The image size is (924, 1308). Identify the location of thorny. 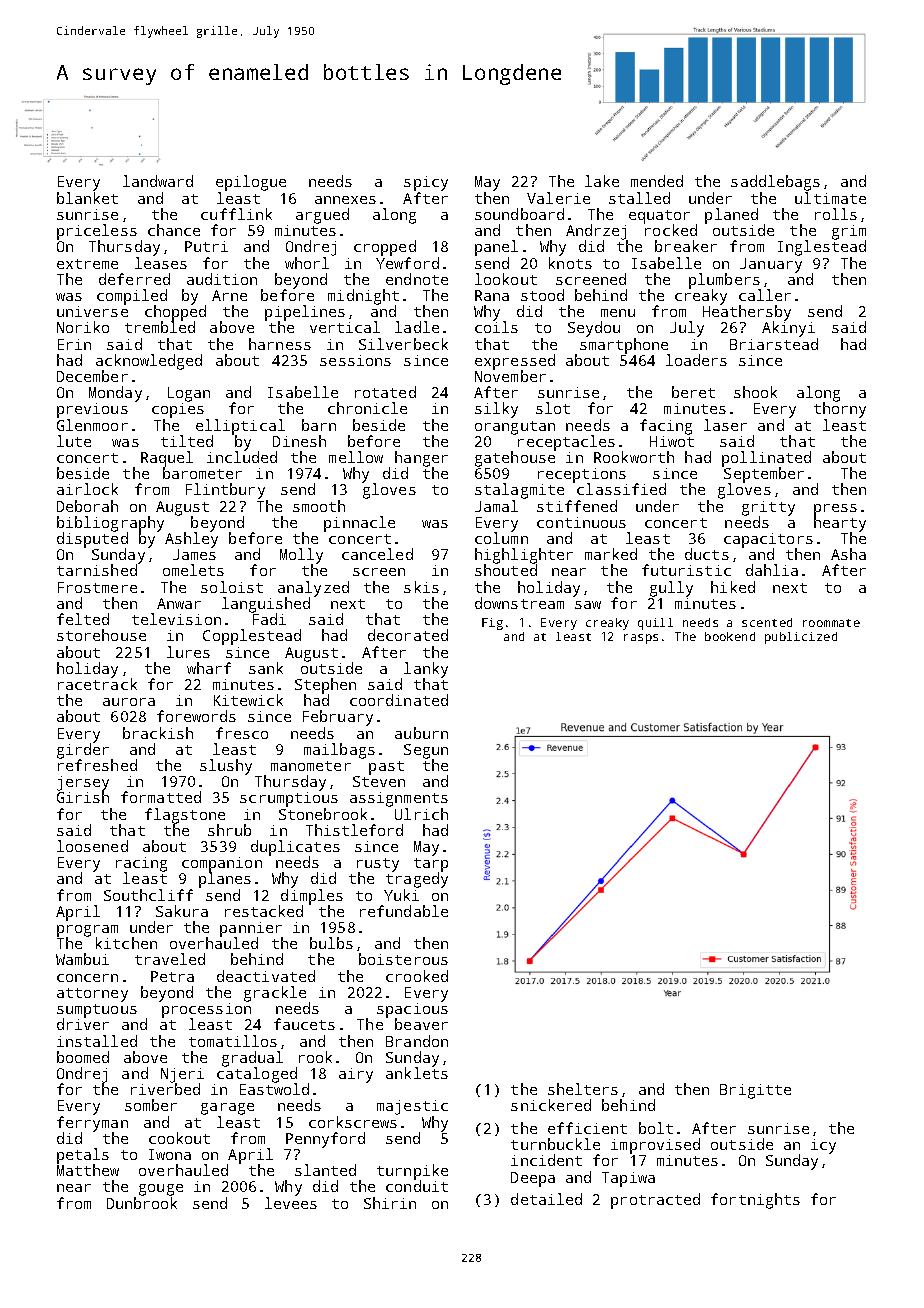
(840, 410).
